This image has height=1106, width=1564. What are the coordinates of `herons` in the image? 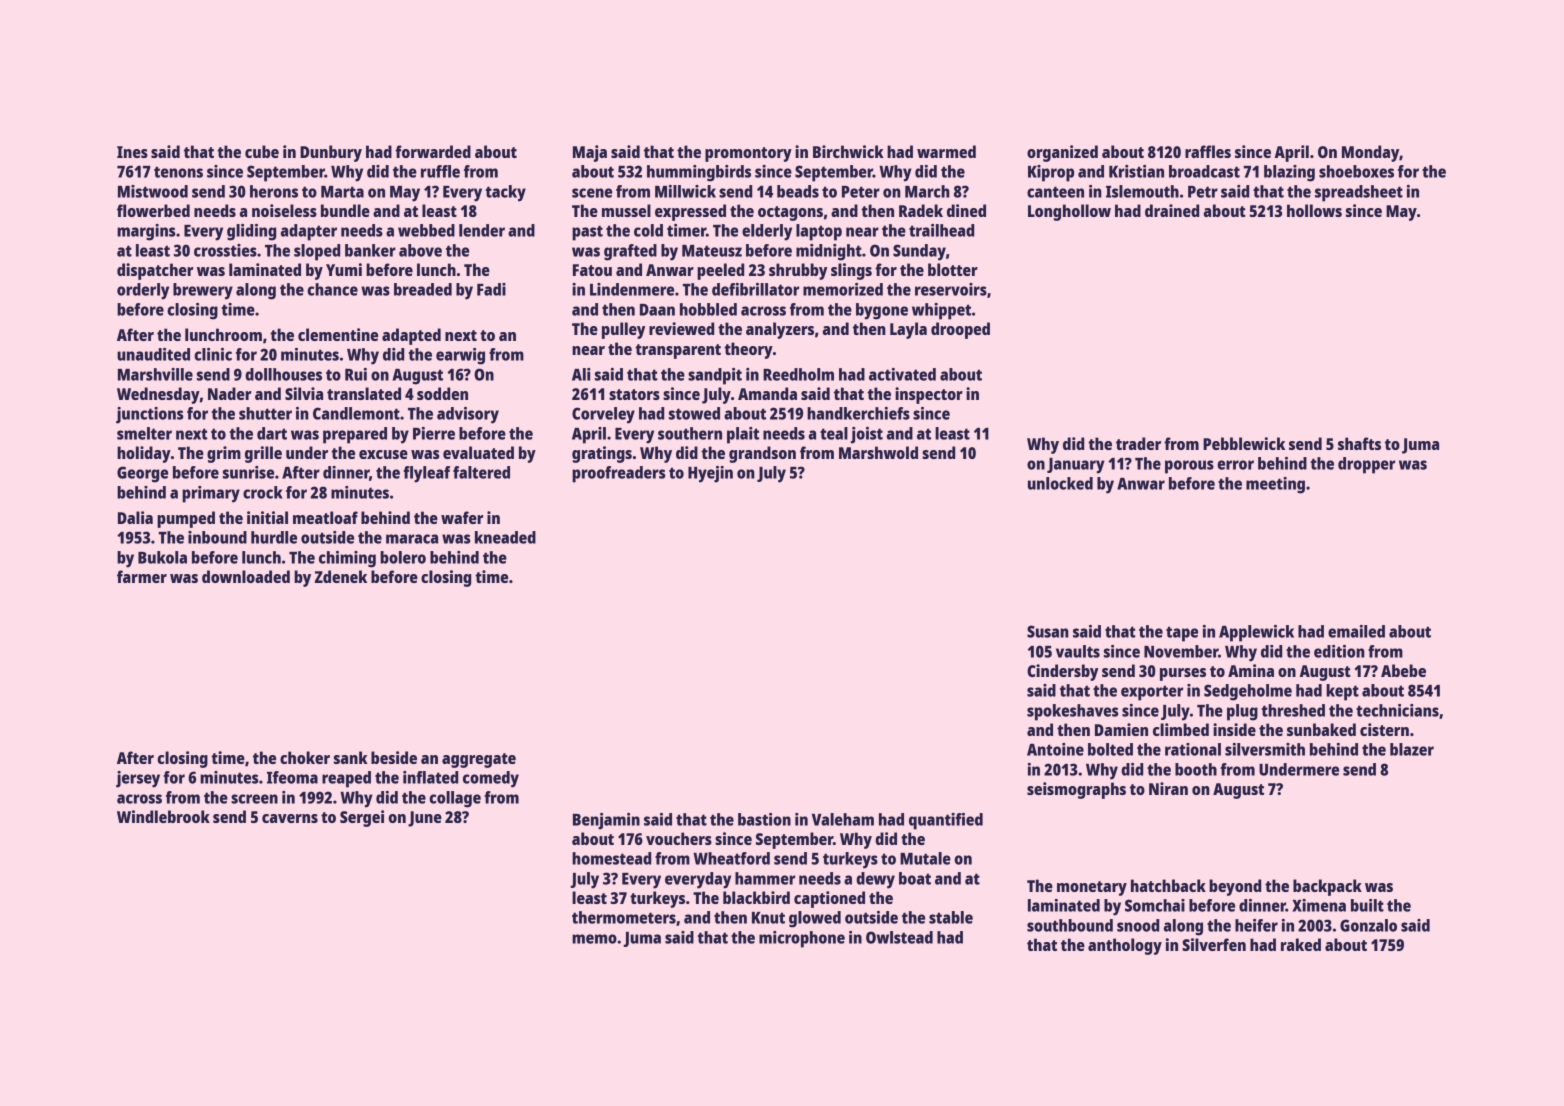 It's located at (274, 191).
